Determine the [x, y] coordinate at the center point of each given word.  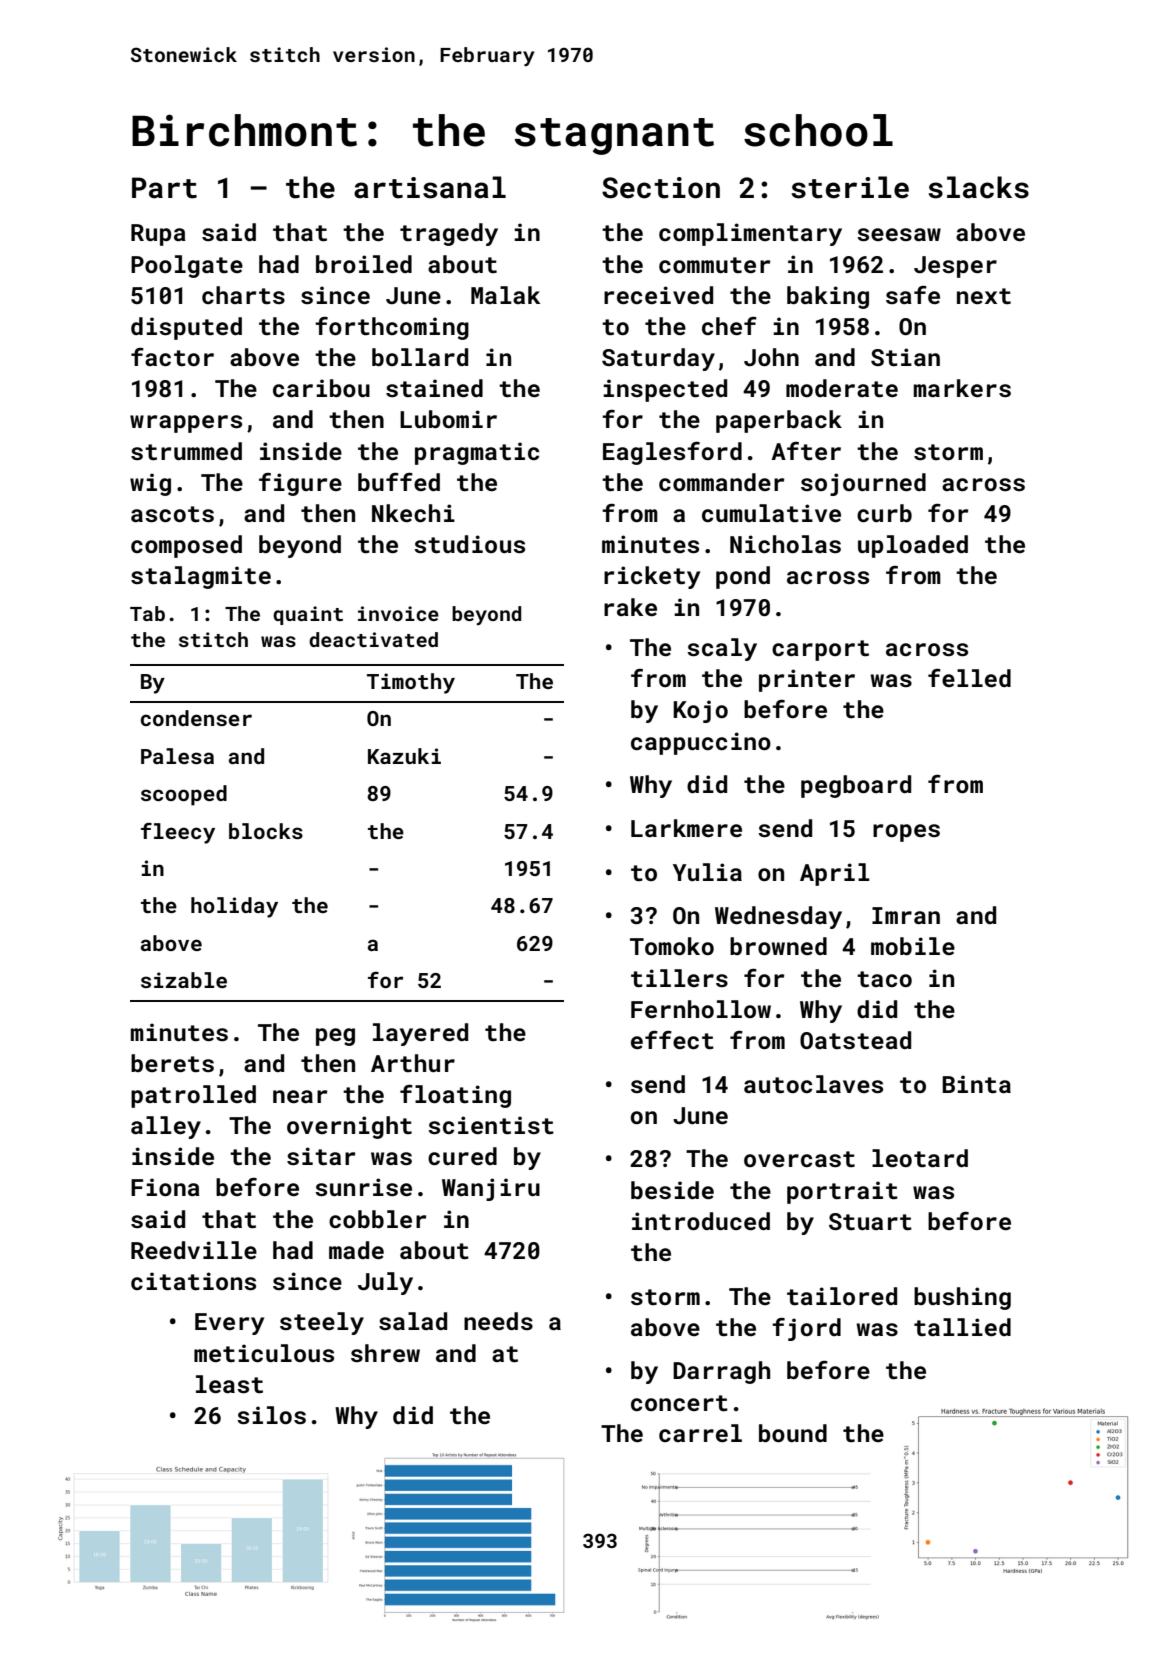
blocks [266, 831]
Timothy [411, 683]
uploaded [913, 546]
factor [172, 357]
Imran [906, 915]
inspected [665, 390]
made [356, 1250]
